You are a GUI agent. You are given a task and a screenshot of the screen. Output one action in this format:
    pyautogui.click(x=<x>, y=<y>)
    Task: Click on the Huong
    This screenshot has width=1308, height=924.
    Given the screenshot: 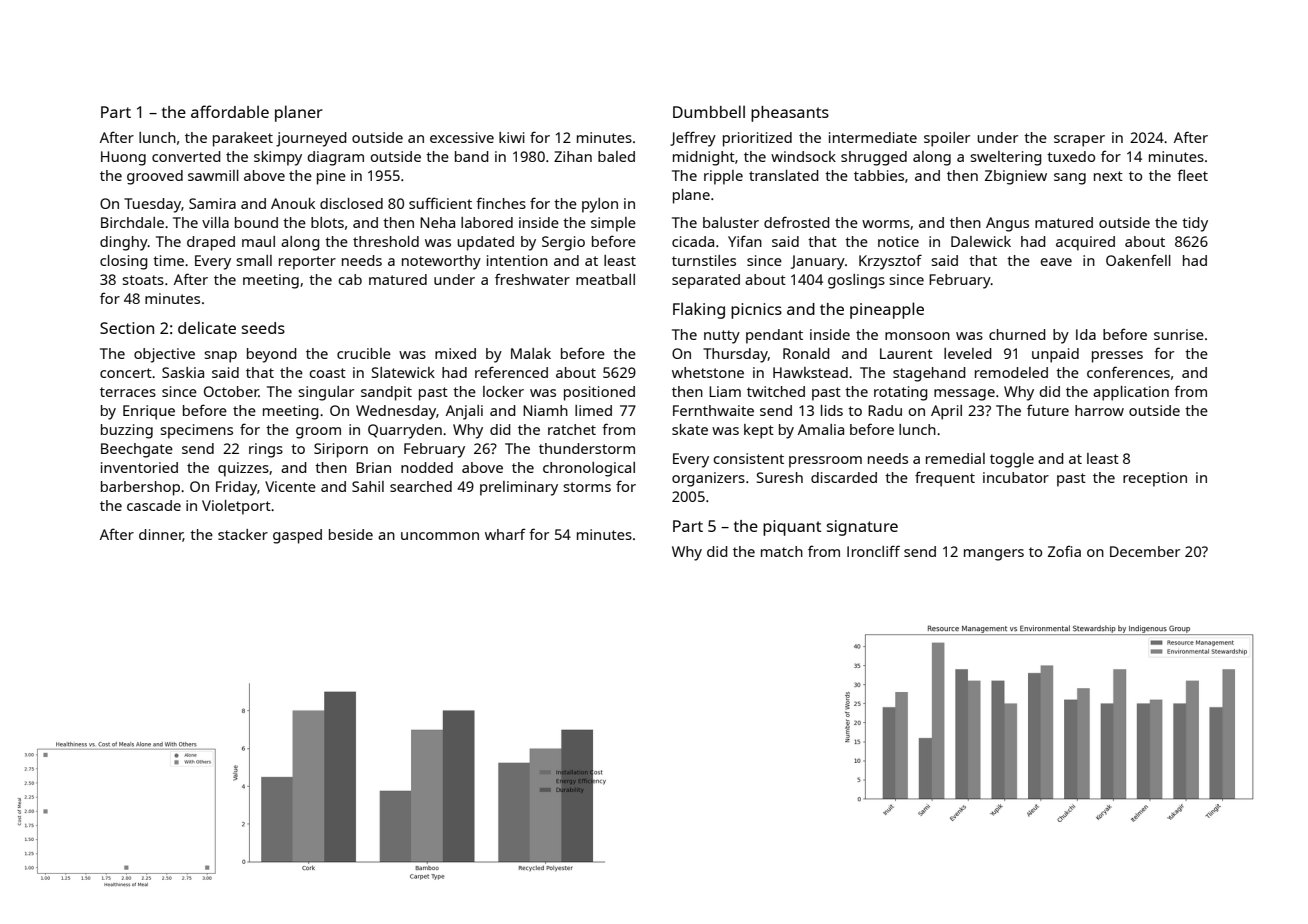 What is the action you would take?
    pyautogui.click(x=123, y=158)
